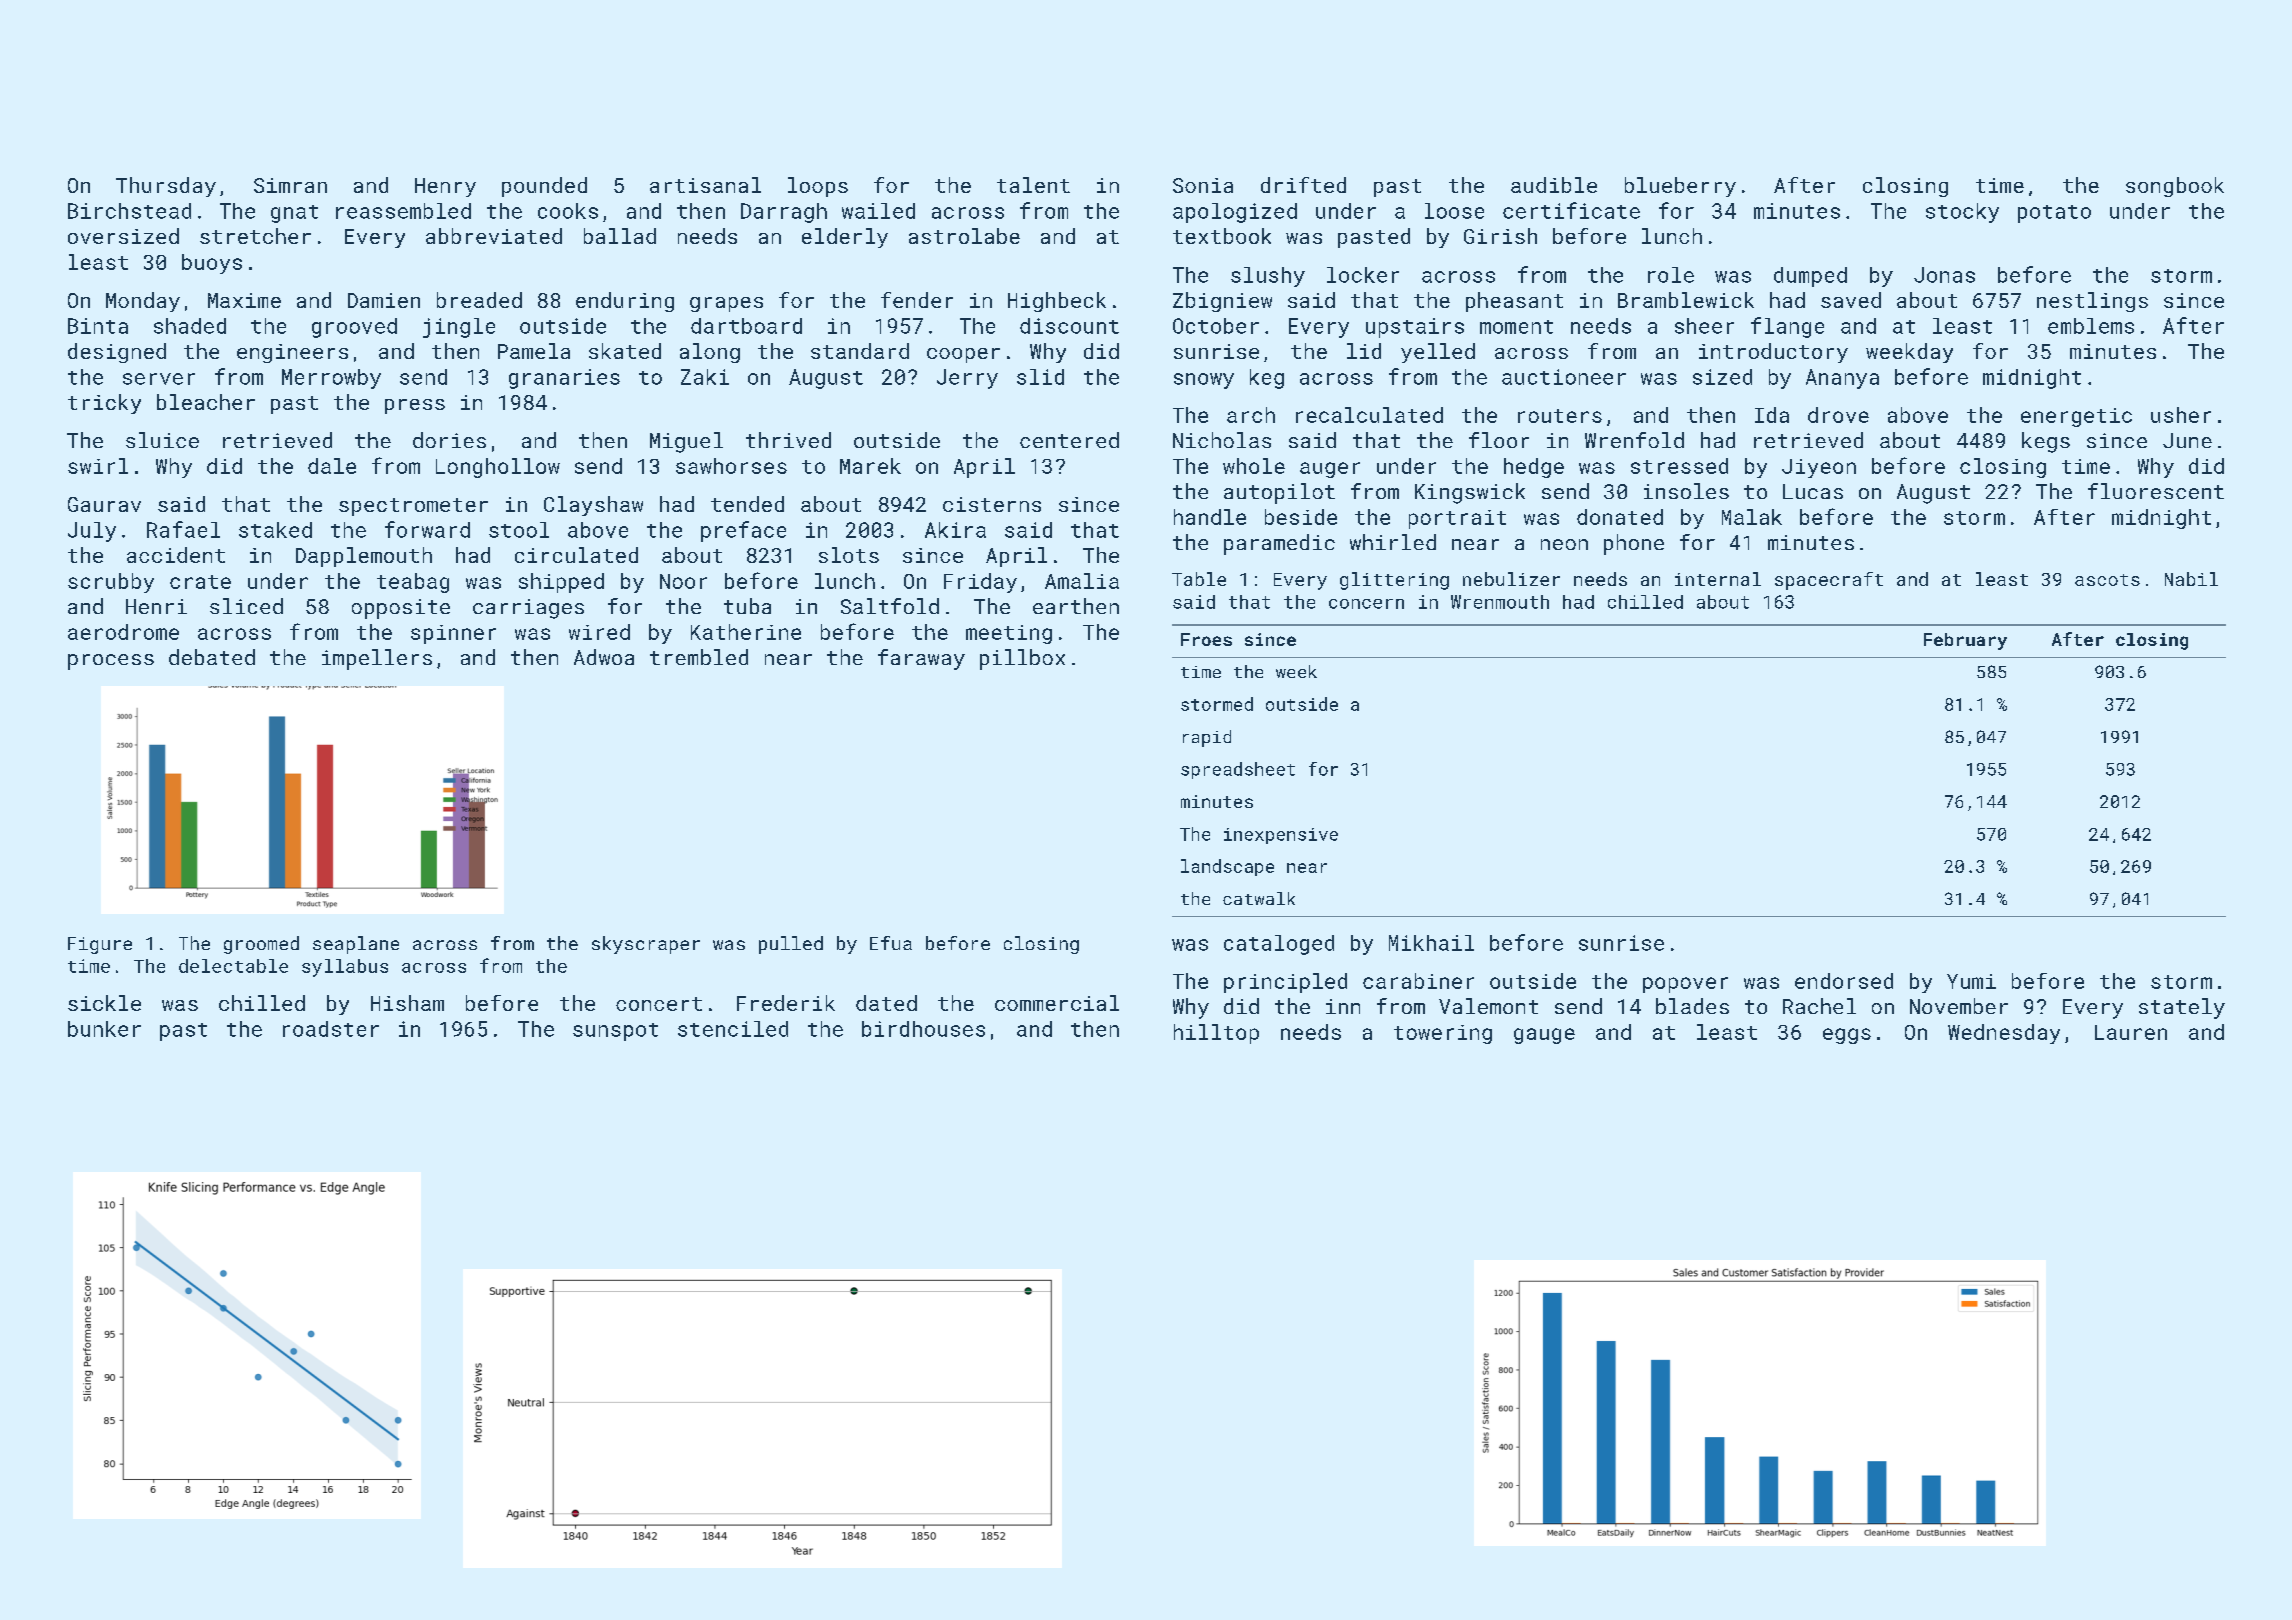  Describe the element at coordinates (1216, 1034) in the screenshot. I see `hilltop` at that location.
